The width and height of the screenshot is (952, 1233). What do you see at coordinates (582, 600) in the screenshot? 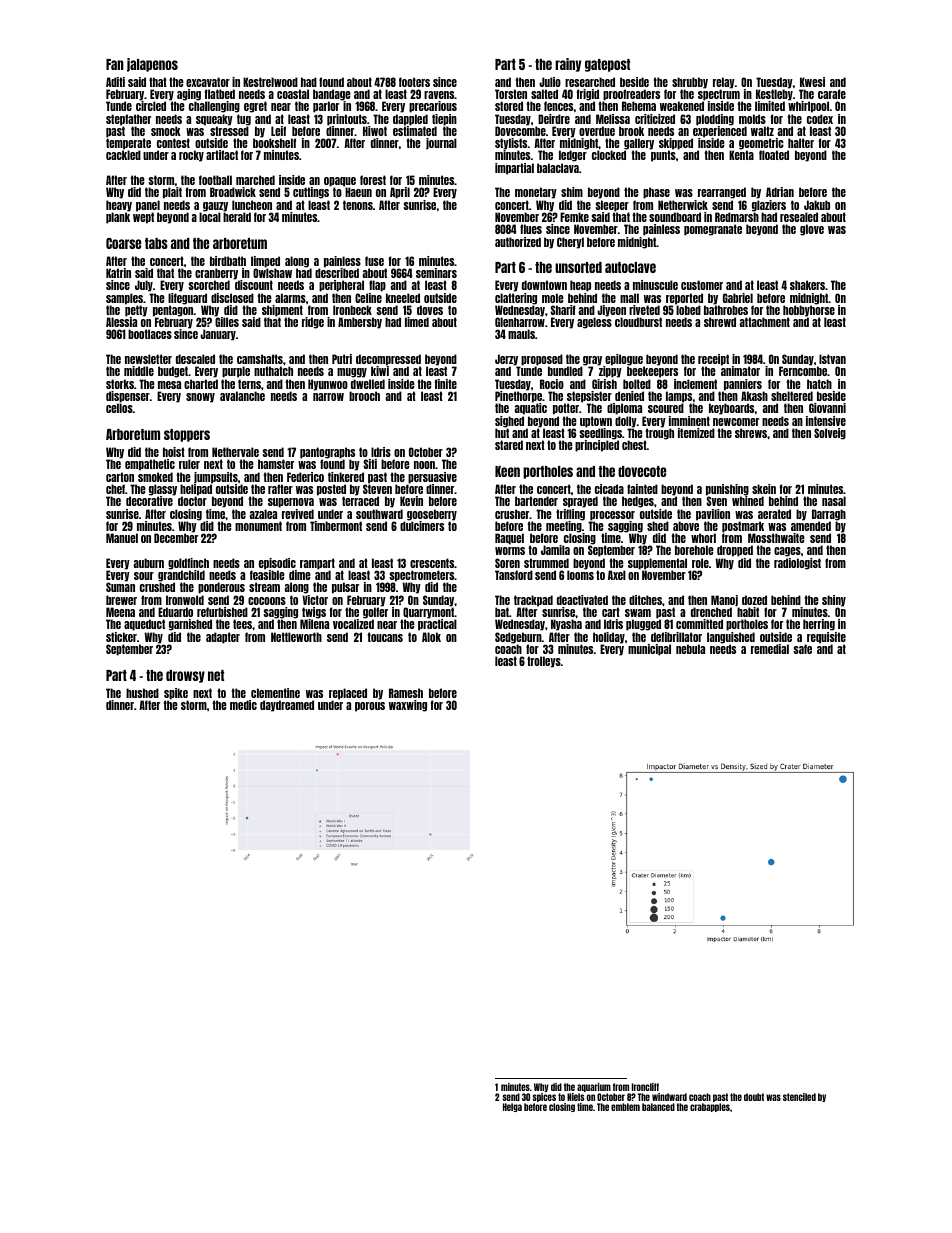
I see `deactivated` at bounding box center [582, 600].
